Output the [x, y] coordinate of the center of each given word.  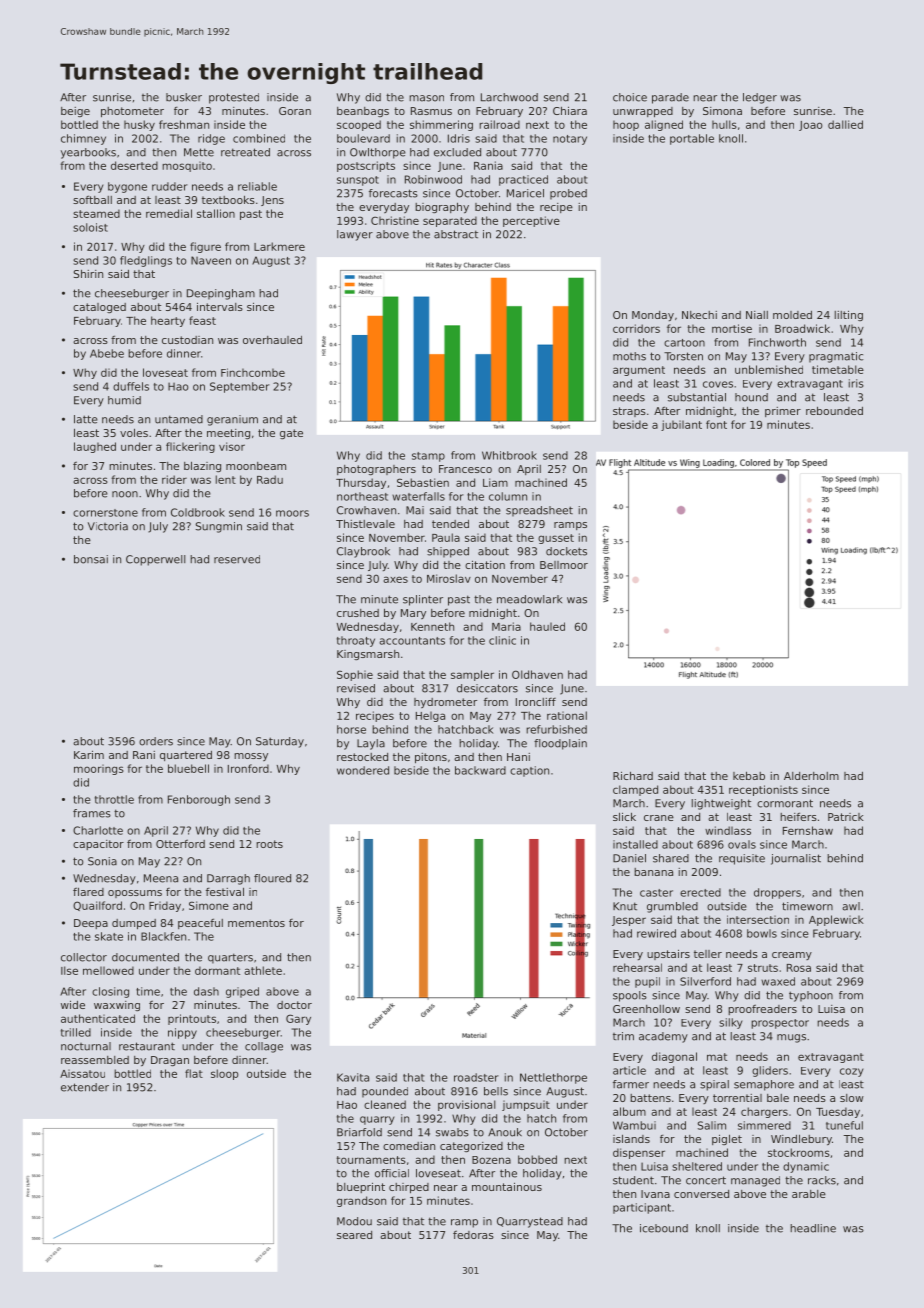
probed [568, 194]
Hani [518, 757]
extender [85, 1087]
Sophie [355, 675]
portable [692, 139]
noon [125, 494]
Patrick [846, 817]
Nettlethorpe [553, 1078]
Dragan [170, 1061]
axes [396, 579]
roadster [476, 1077]
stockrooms [799, 1152]
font [716, 424]
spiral [714, 1085]
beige [75, 112]
